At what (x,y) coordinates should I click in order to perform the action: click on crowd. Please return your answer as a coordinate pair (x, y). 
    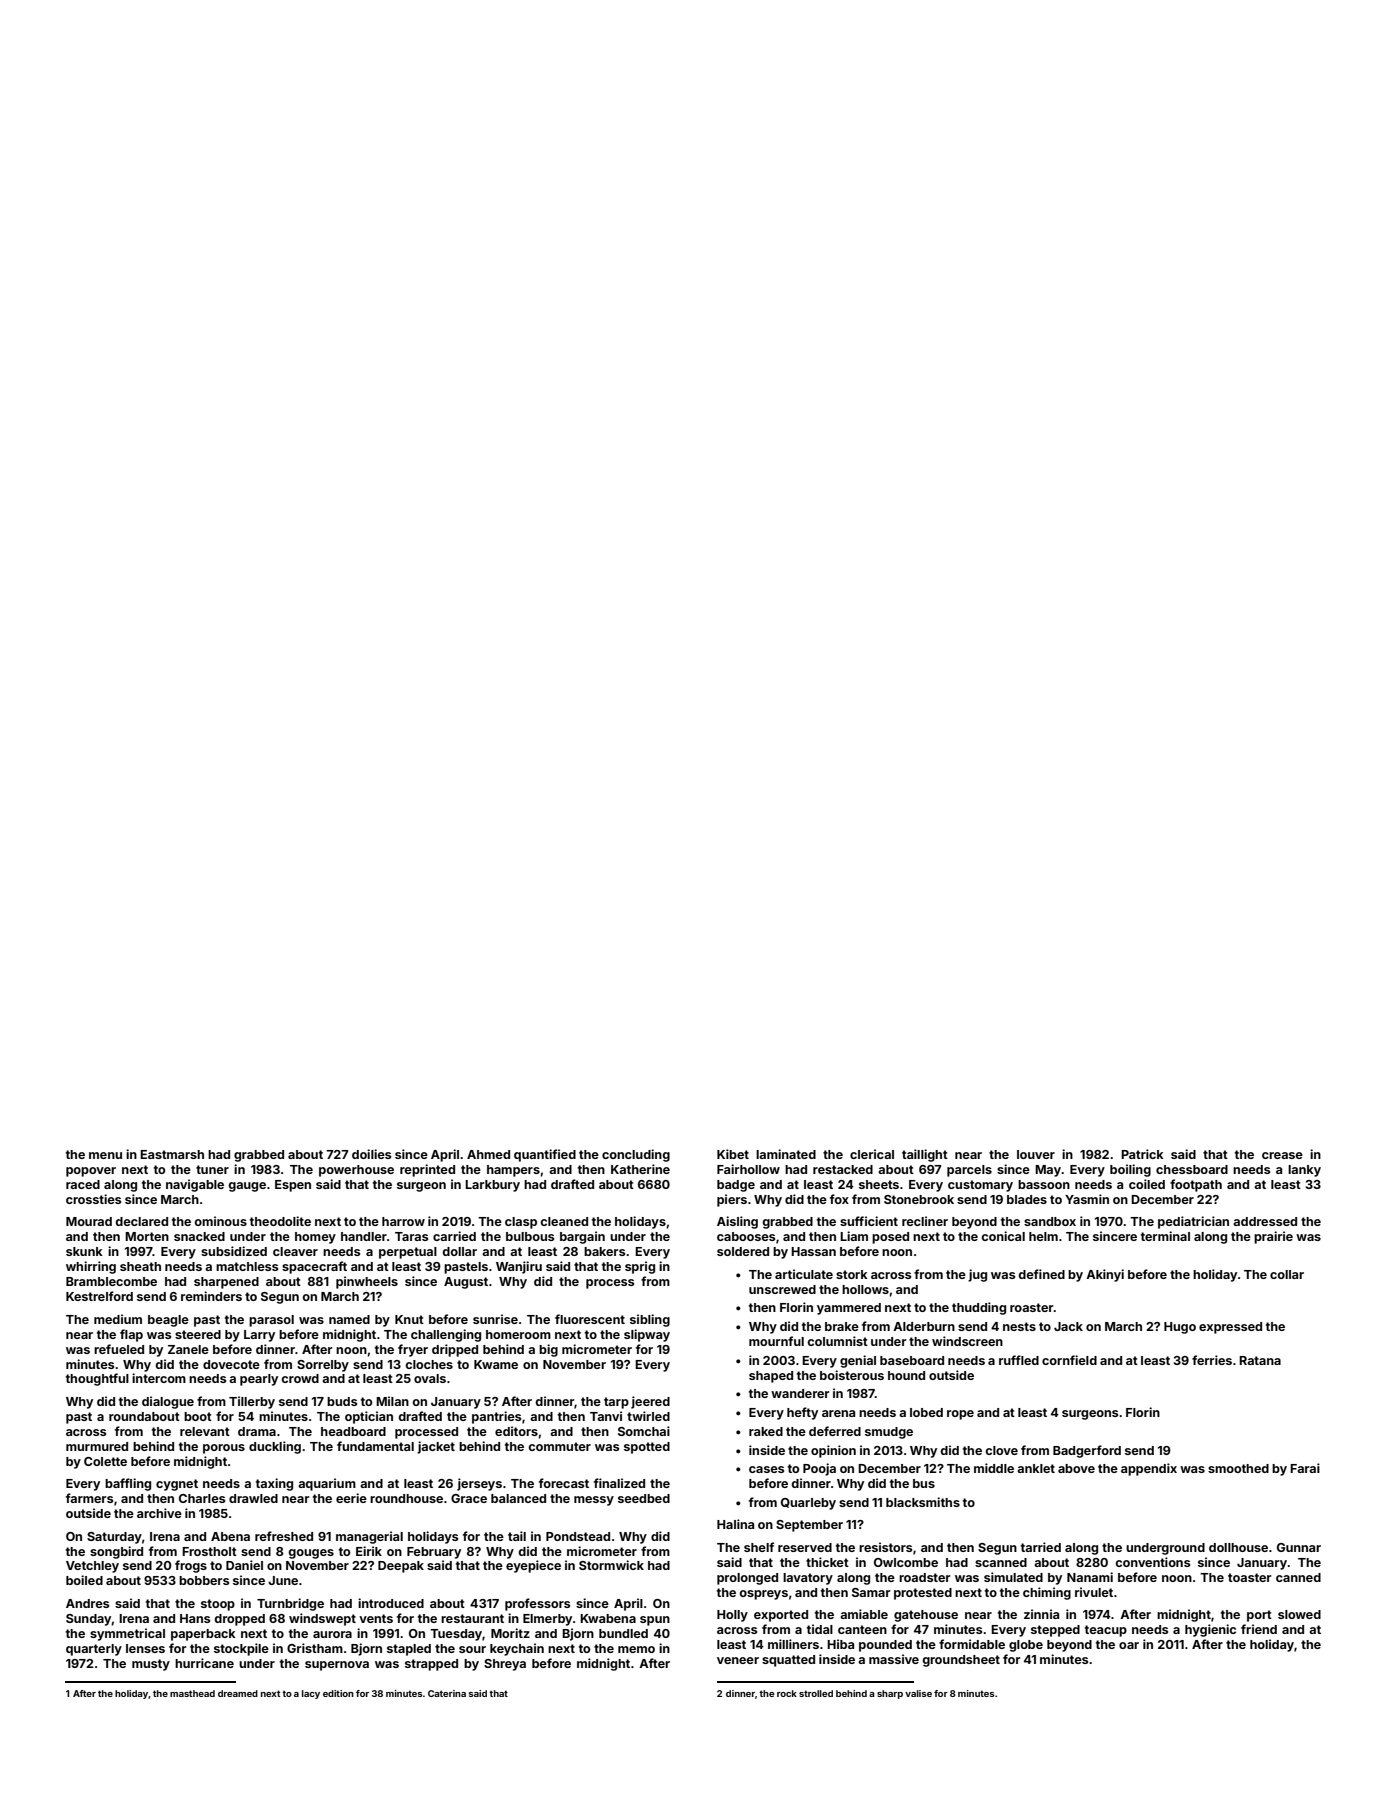
    Looking at the image, I should click on (300, 1378).
